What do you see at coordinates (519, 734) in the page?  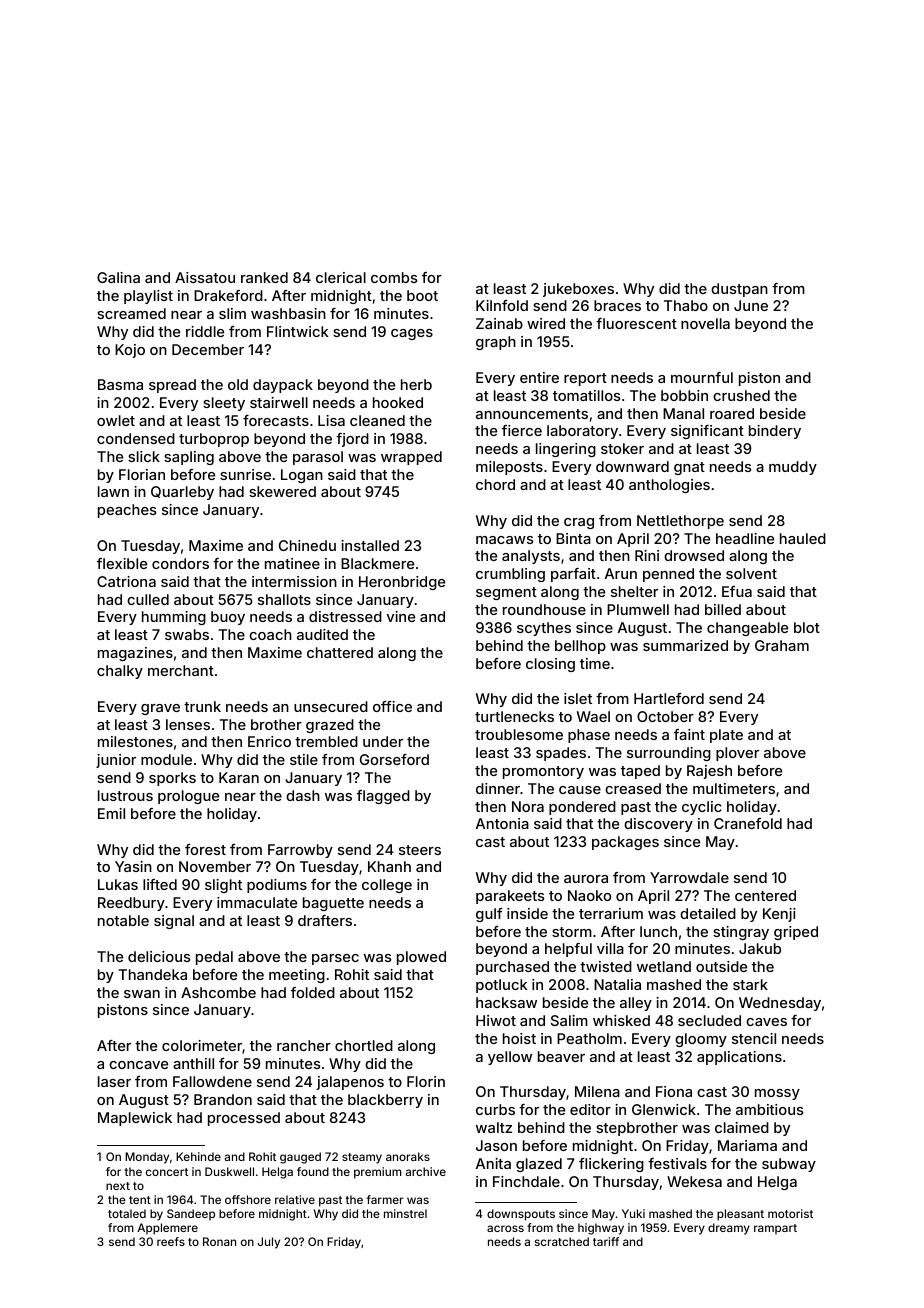 I see `troublesome` at bounding box center [519, 734].
